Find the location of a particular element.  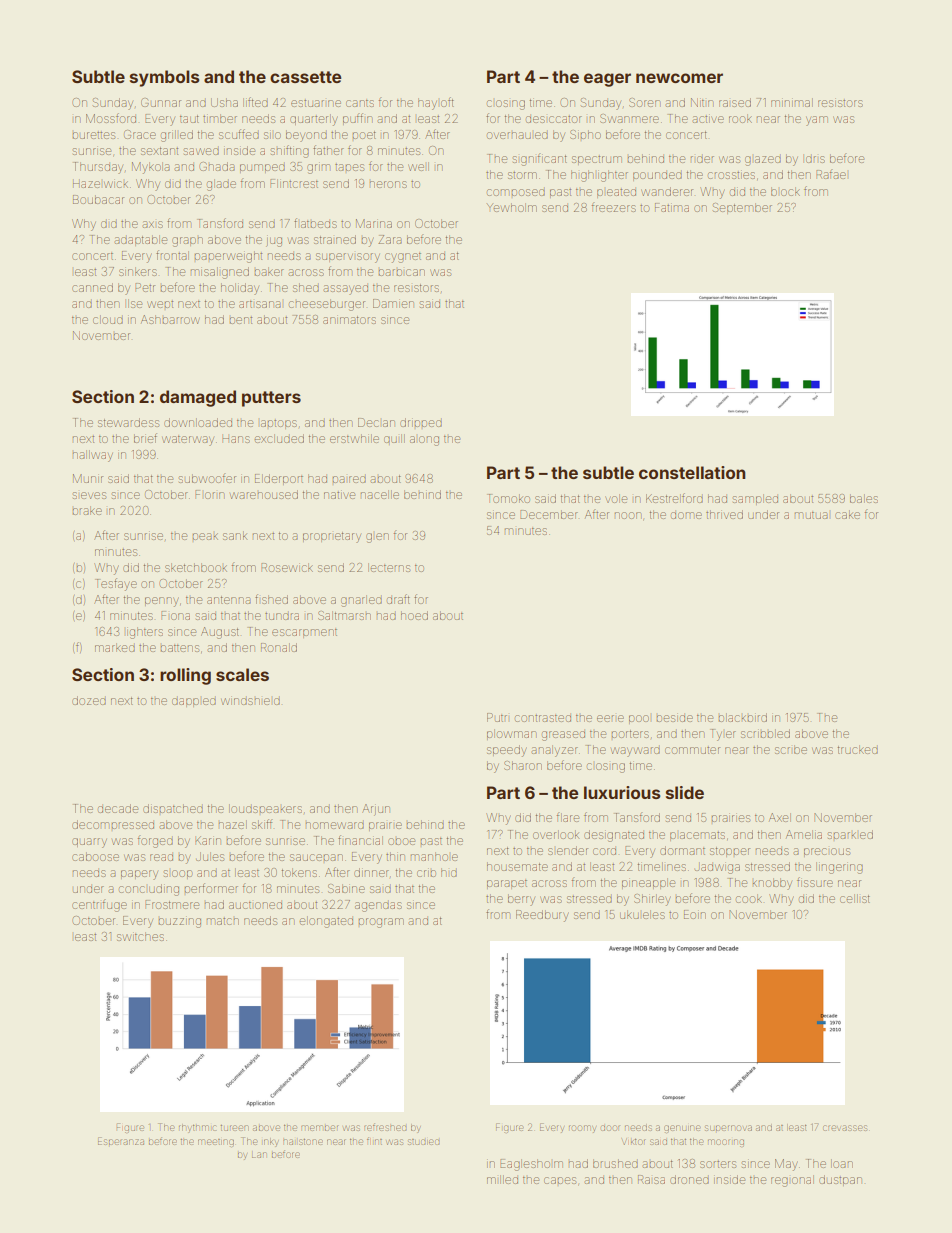

program is located at coordinates (381, 923).
